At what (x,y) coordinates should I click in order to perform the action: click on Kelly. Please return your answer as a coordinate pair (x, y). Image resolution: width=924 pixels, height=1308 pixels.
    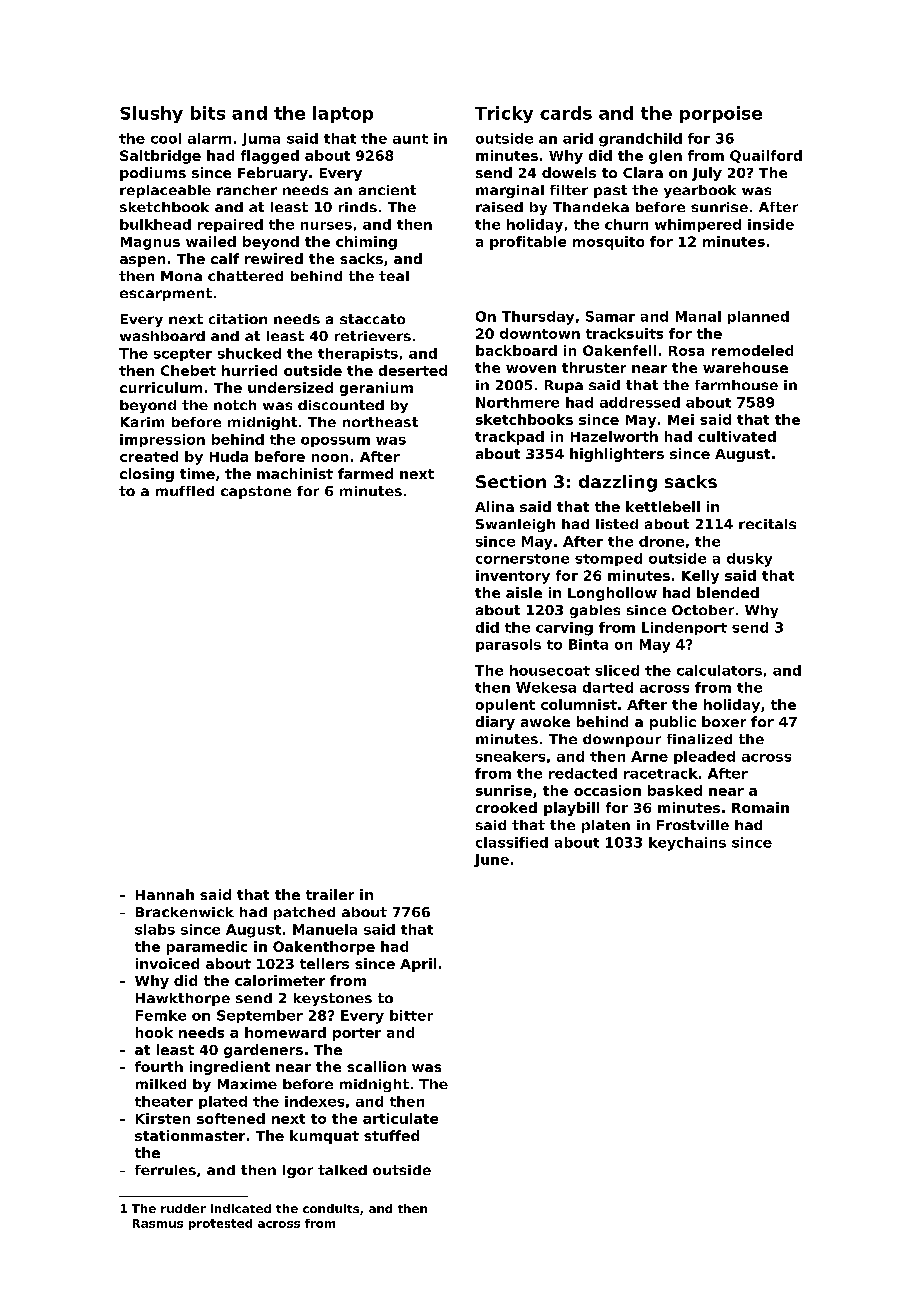
    Looking at the image, I should click on (700, 577).
